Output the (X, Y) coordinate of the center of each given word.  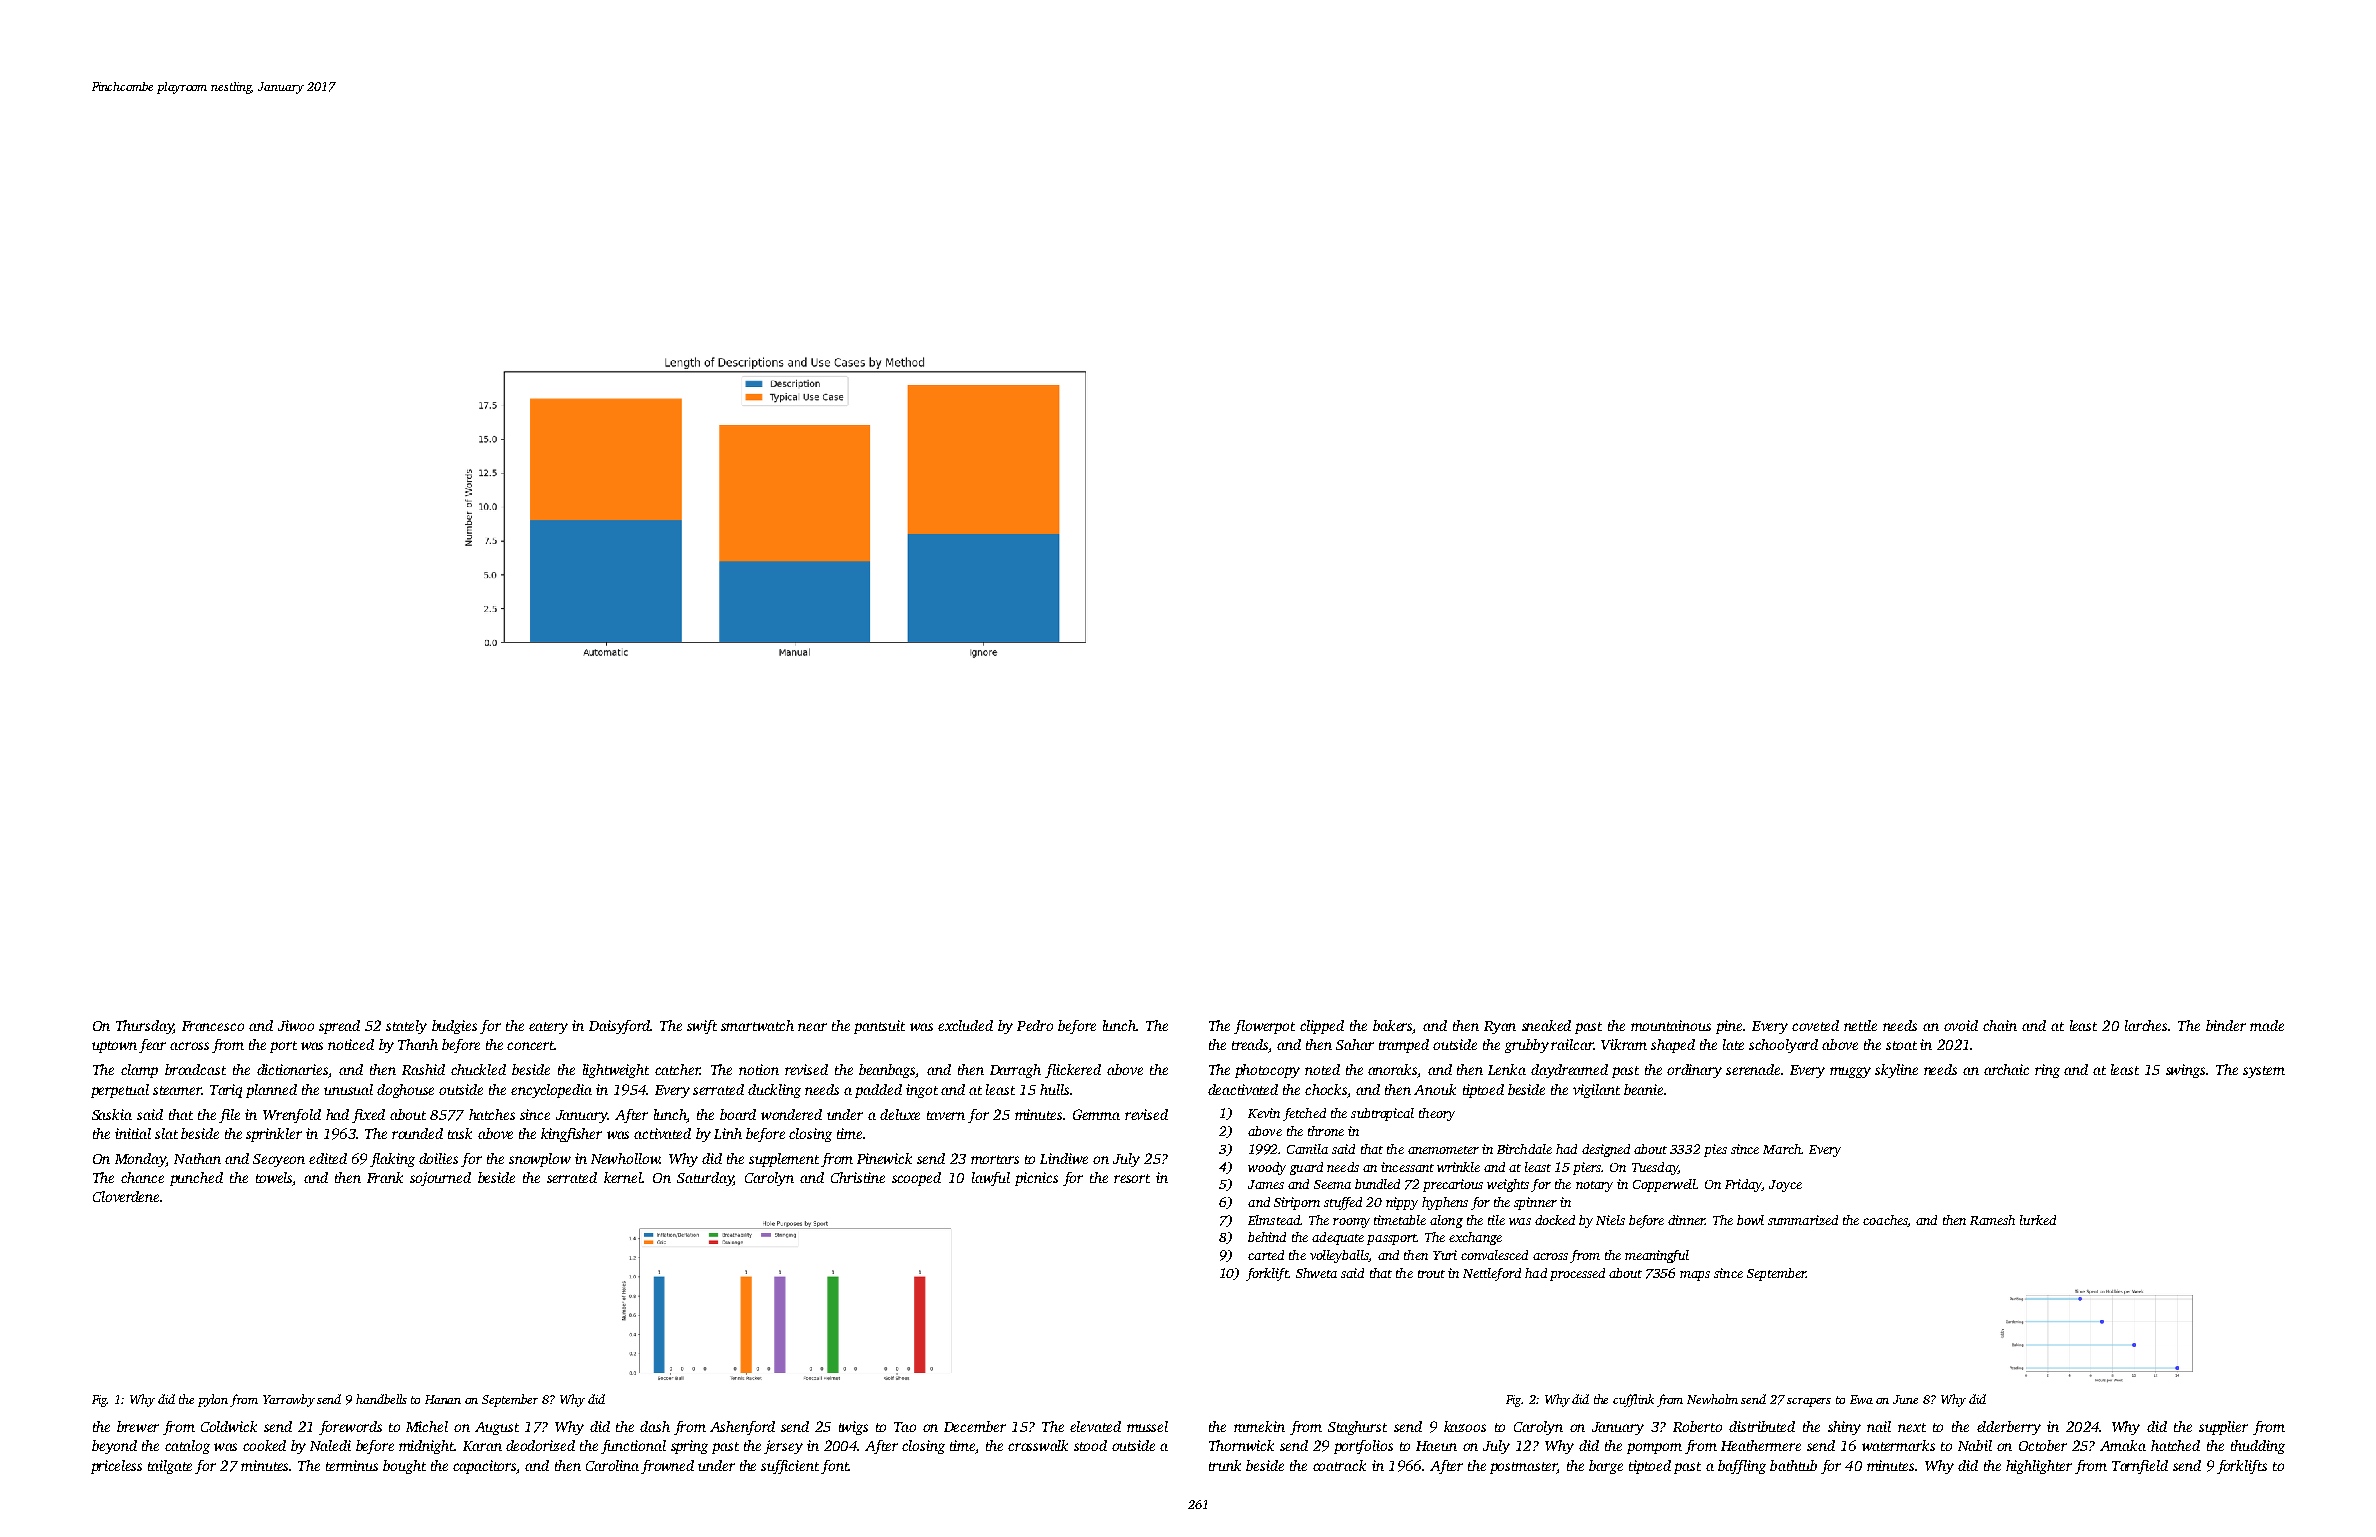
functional (633, 1447)
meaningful (1657, 1256)
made (2267, 1025)
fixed (368, 1116)
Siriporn (1297, 1203)
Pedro (1035, 1025)
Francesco (213, 1026)
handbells (381, 1399)
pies (1715, 1150)
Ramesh (1992, 1220)
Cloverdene (126, 1196)
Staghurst (1357, 1428)
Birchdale (1524, 1149)
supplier (2223, 1428)
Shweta (1316, 1273)
